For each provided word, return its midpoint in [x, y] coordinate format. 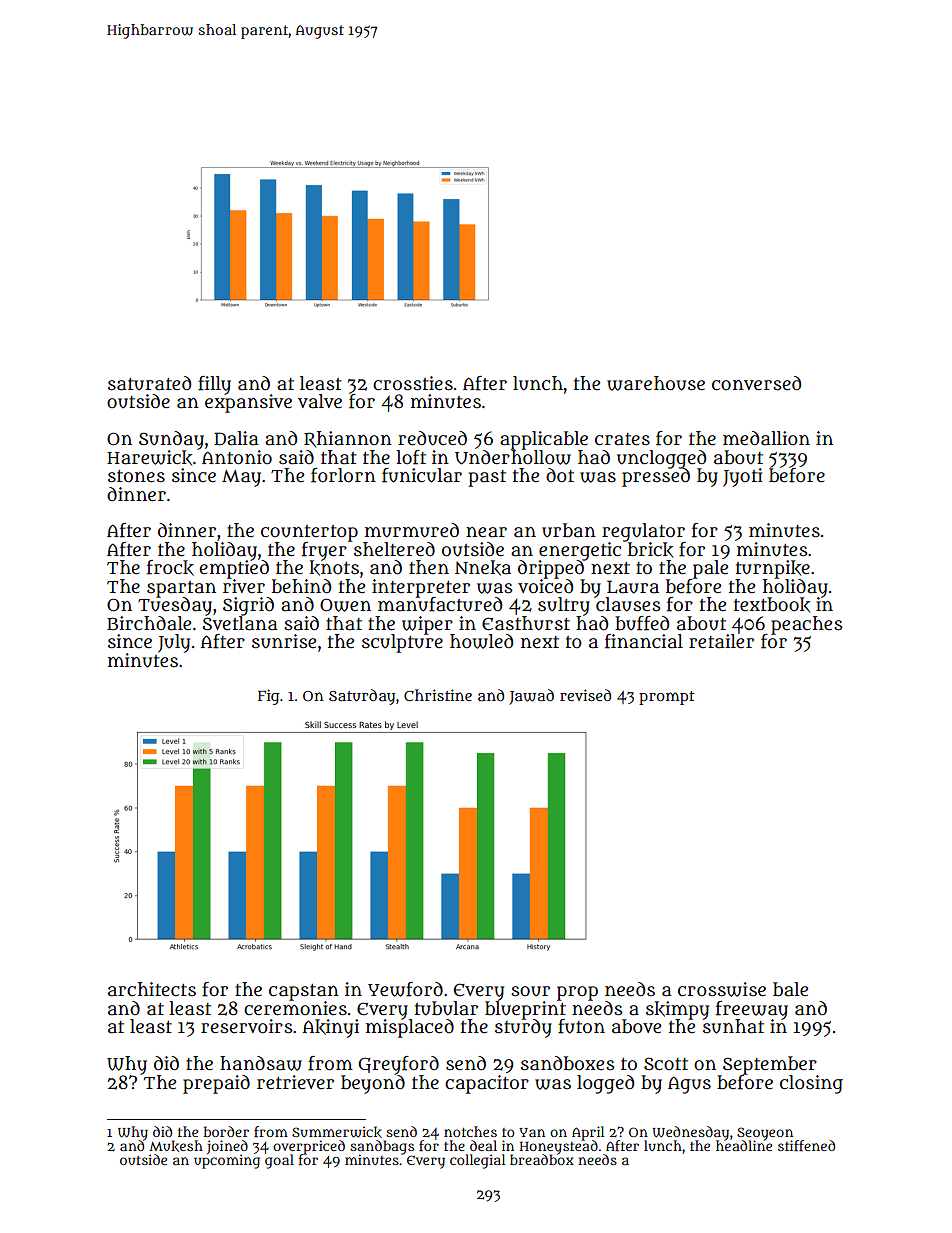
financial [644, 641]
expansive [248, 403]
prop [577, 993]
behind [301, 586]
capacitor [487, 1084]
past [487, 478]
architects [152, 989]
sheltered [394, 549]
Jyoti [743, 477]
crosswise [722, 989]
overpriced [309, 1147]
